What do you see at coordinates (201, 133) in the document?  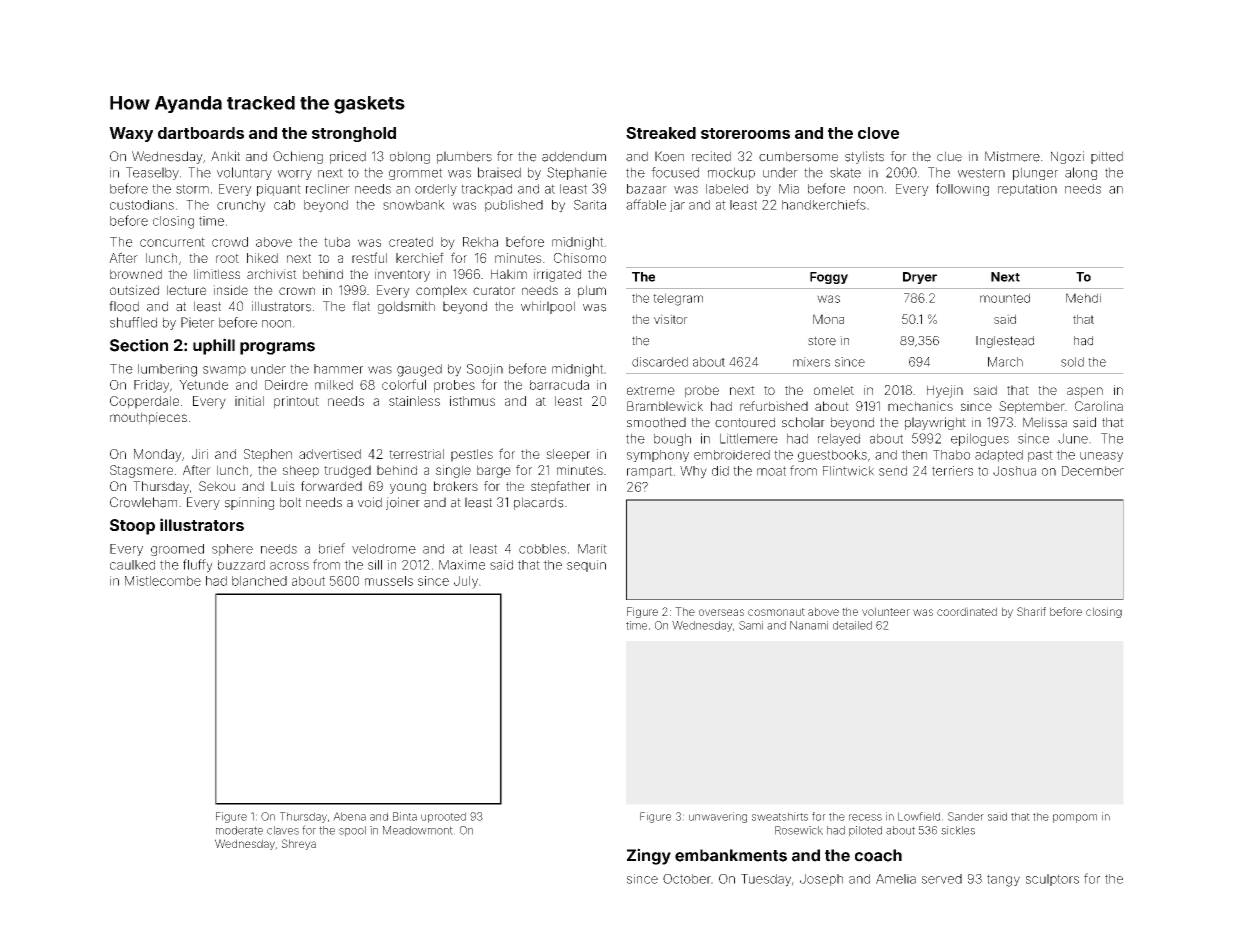 I see `dartboards` at bounding box center [201, 133].
